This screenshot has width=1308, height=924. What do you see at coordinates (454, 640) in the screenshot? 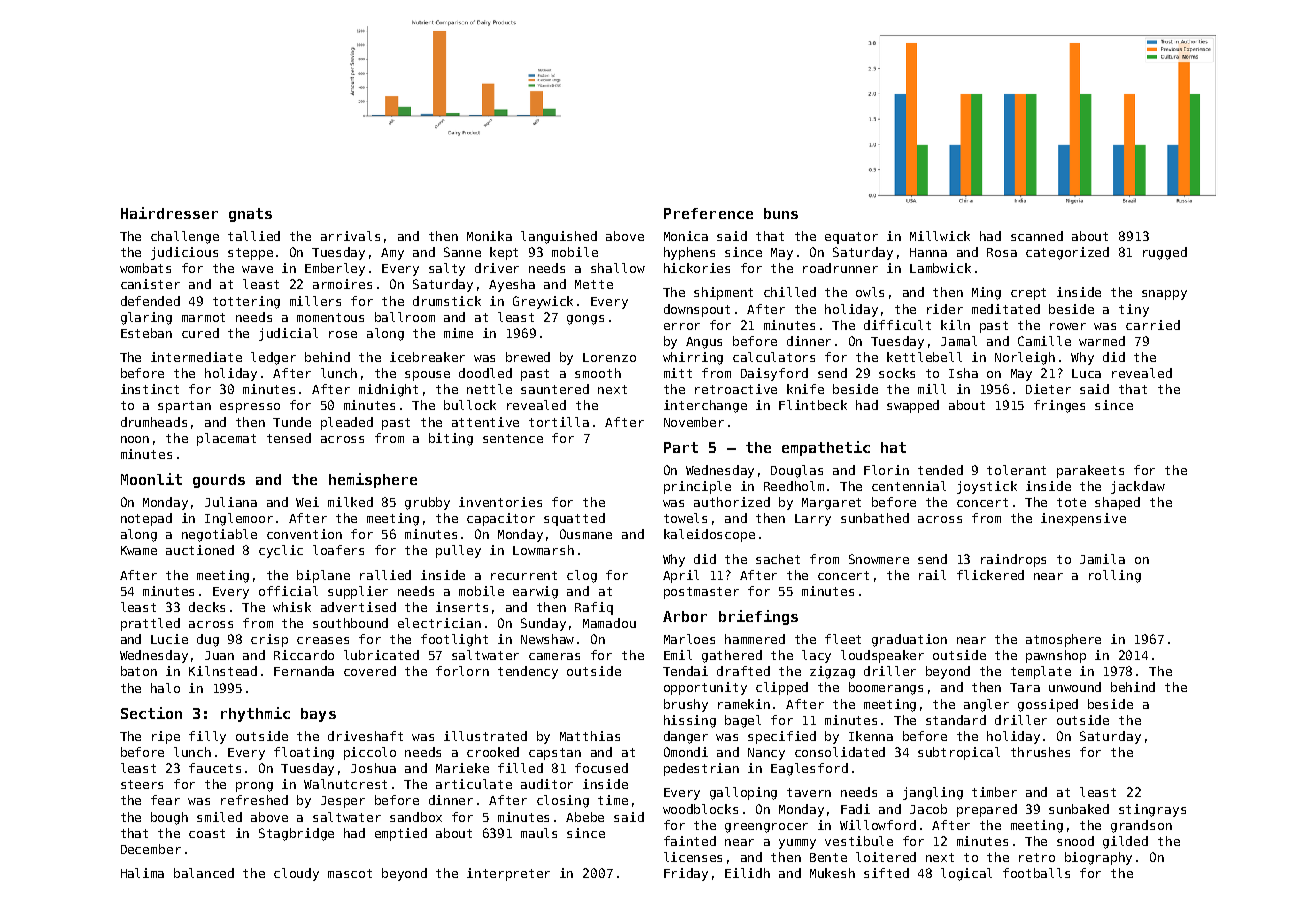
I see `footlight` at bounding box center [454, 640].
